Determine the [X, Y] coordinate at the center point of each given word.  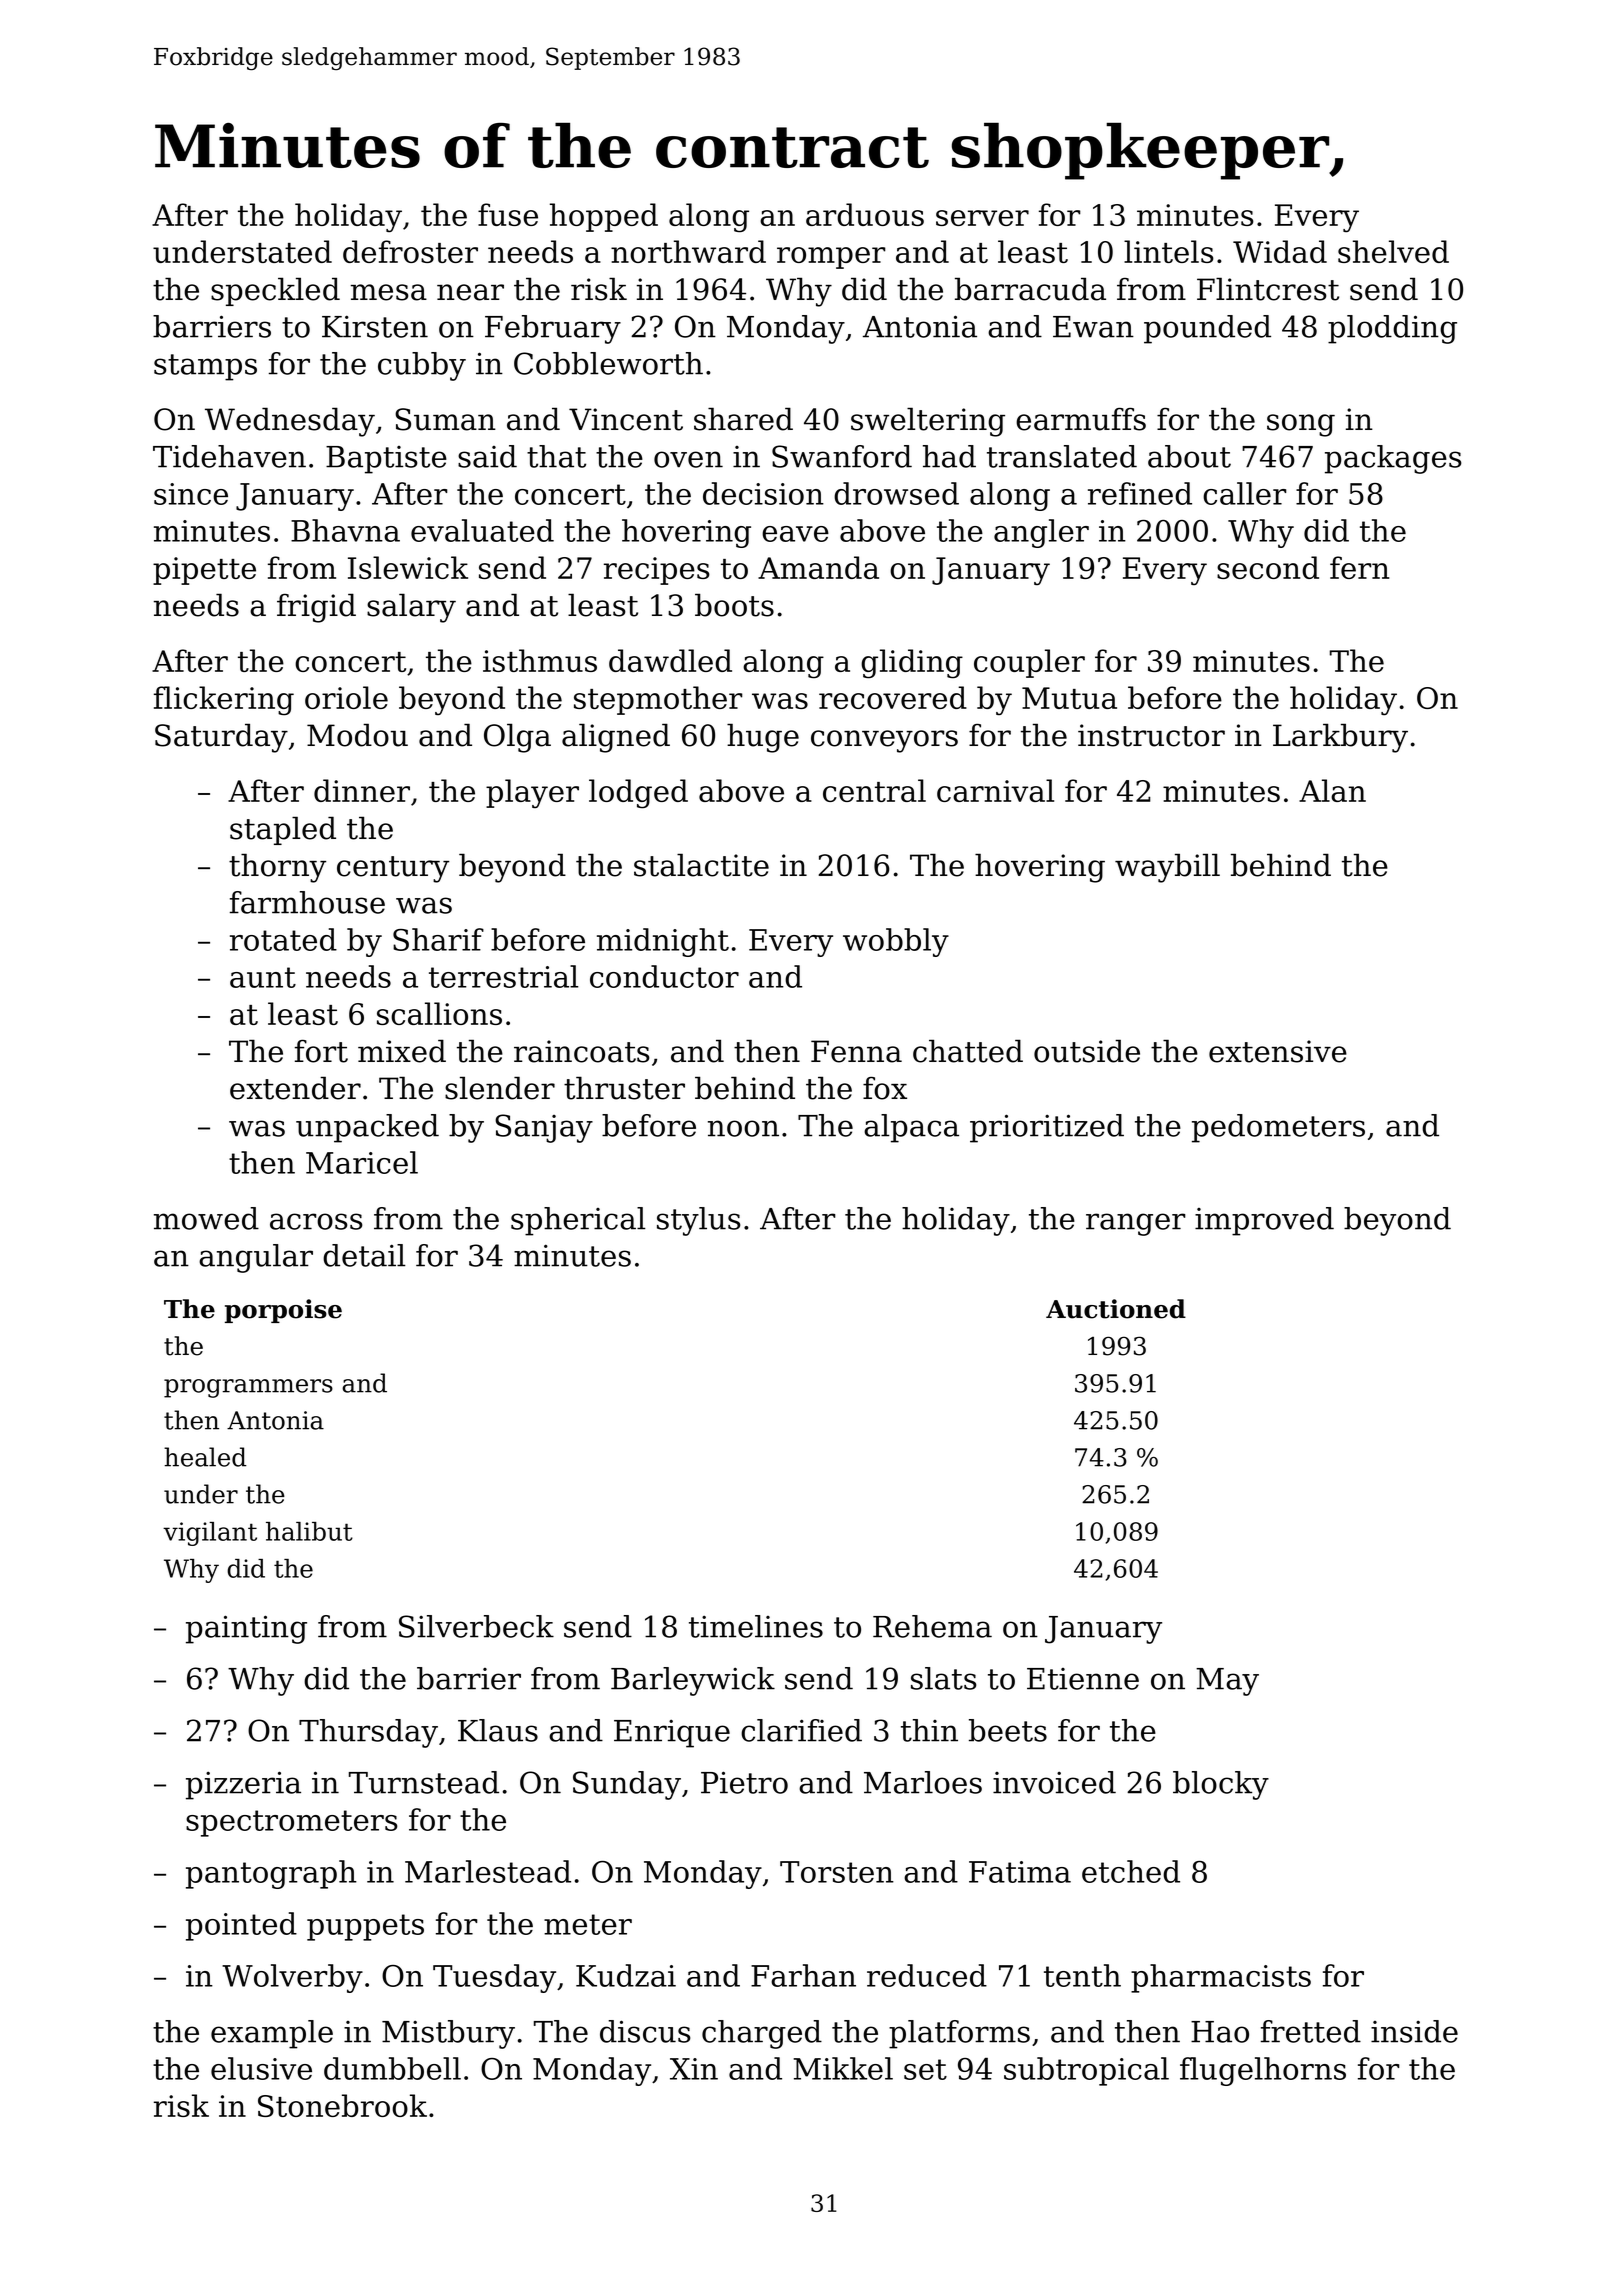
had [949, 456]
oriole [346, 697]
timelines [756, 1626]
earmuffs [1081, 419]
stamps [205, 367]
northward [688, 251]
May [1227, 1682]
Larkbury [1340, 738]
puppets [365, 1927]
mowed [206, 1218]
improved [1264, 1221]
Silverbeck [476, 1626]
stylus [699, 1221]
